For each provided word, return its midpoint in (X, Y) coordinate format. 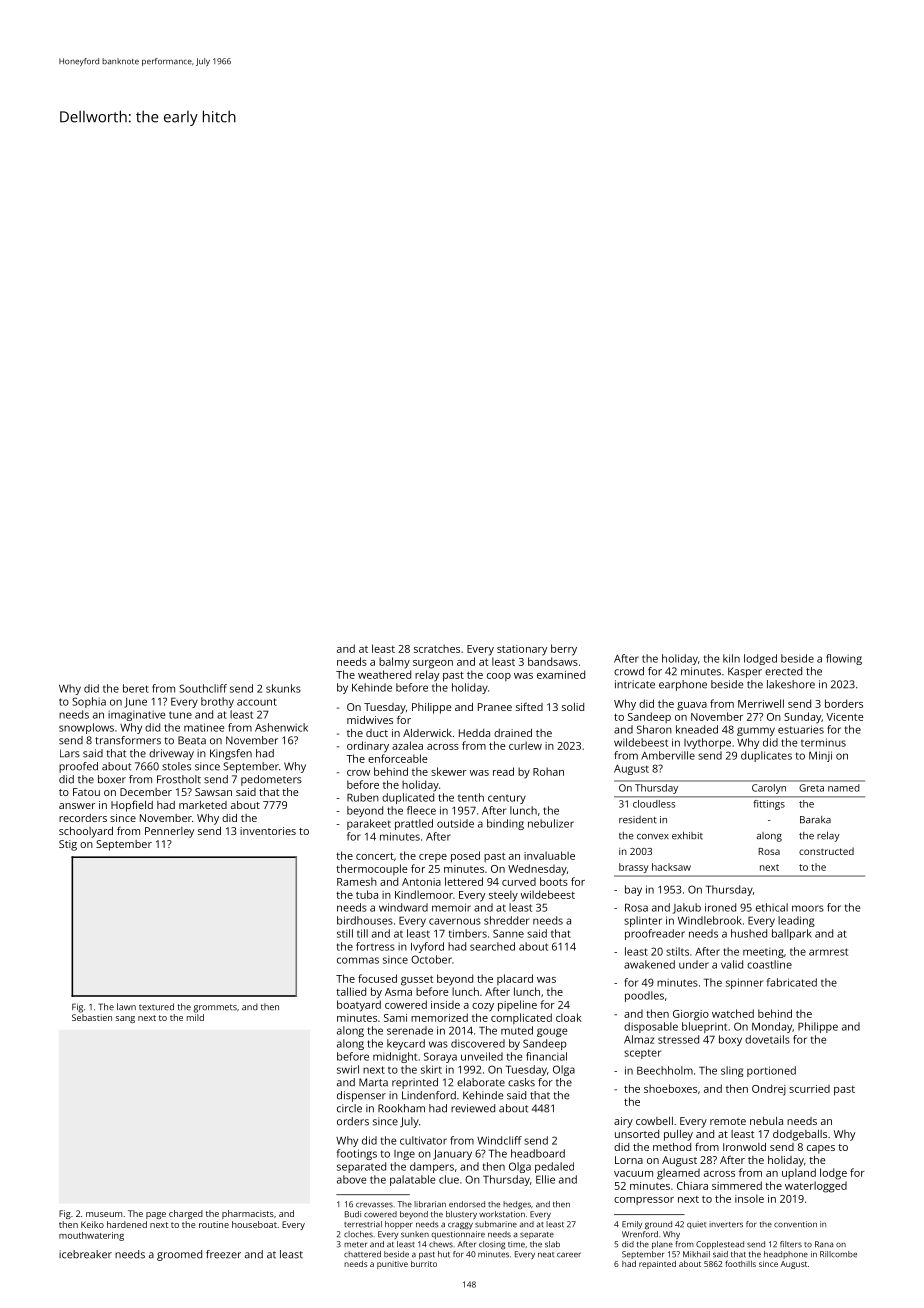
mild (195, 1017)
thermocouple (372, 869)
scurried (809, 1089)
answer (77, 806)
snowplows (86, 728)
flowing (844, 659)
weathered (384, 674)
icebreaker (85, 1254)
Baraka (815, 820)
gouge (552, 1032)
